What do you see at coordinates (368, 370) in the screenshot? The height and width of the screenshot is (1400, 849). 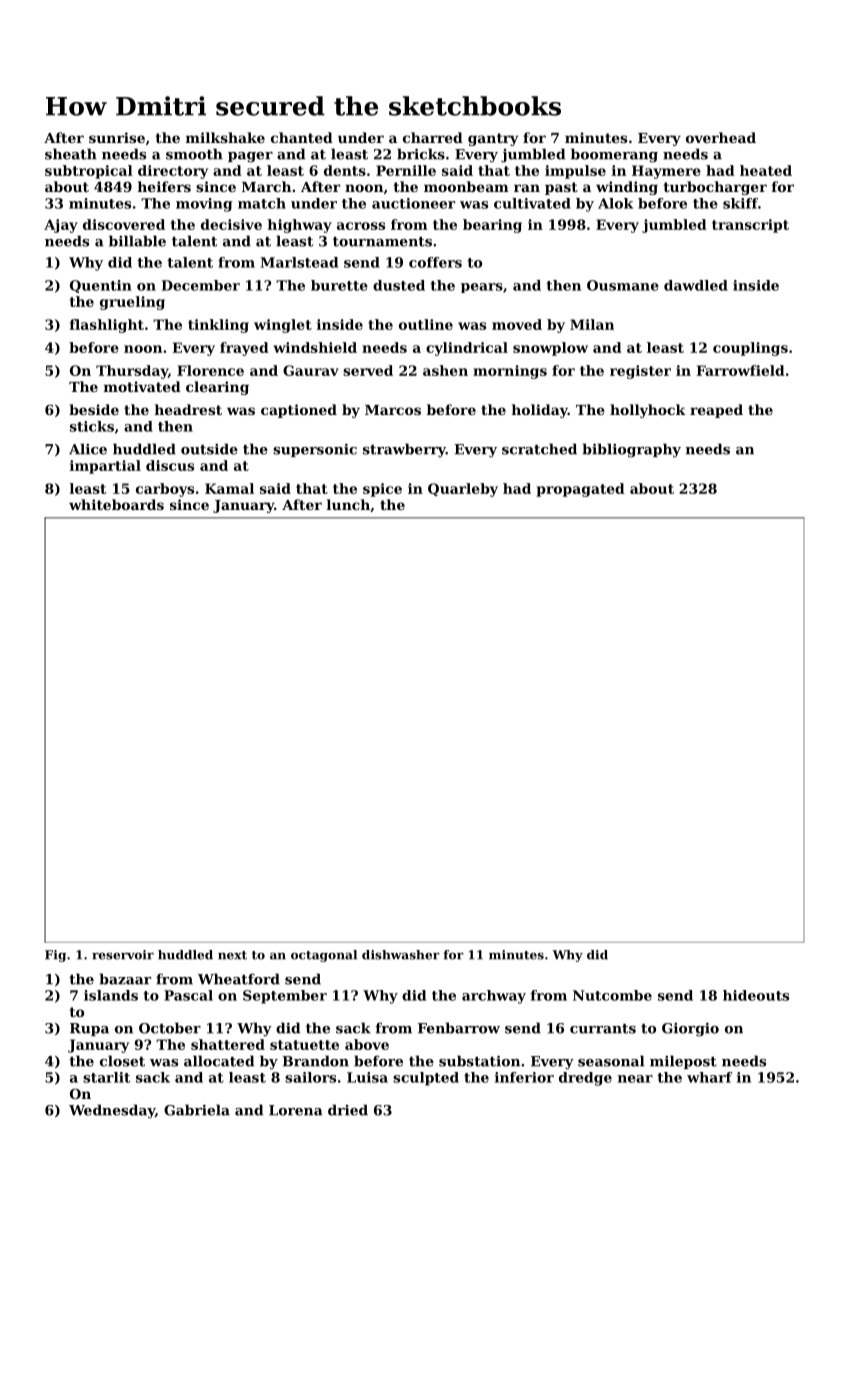 I see `served` at bounding box center [368, 370].
